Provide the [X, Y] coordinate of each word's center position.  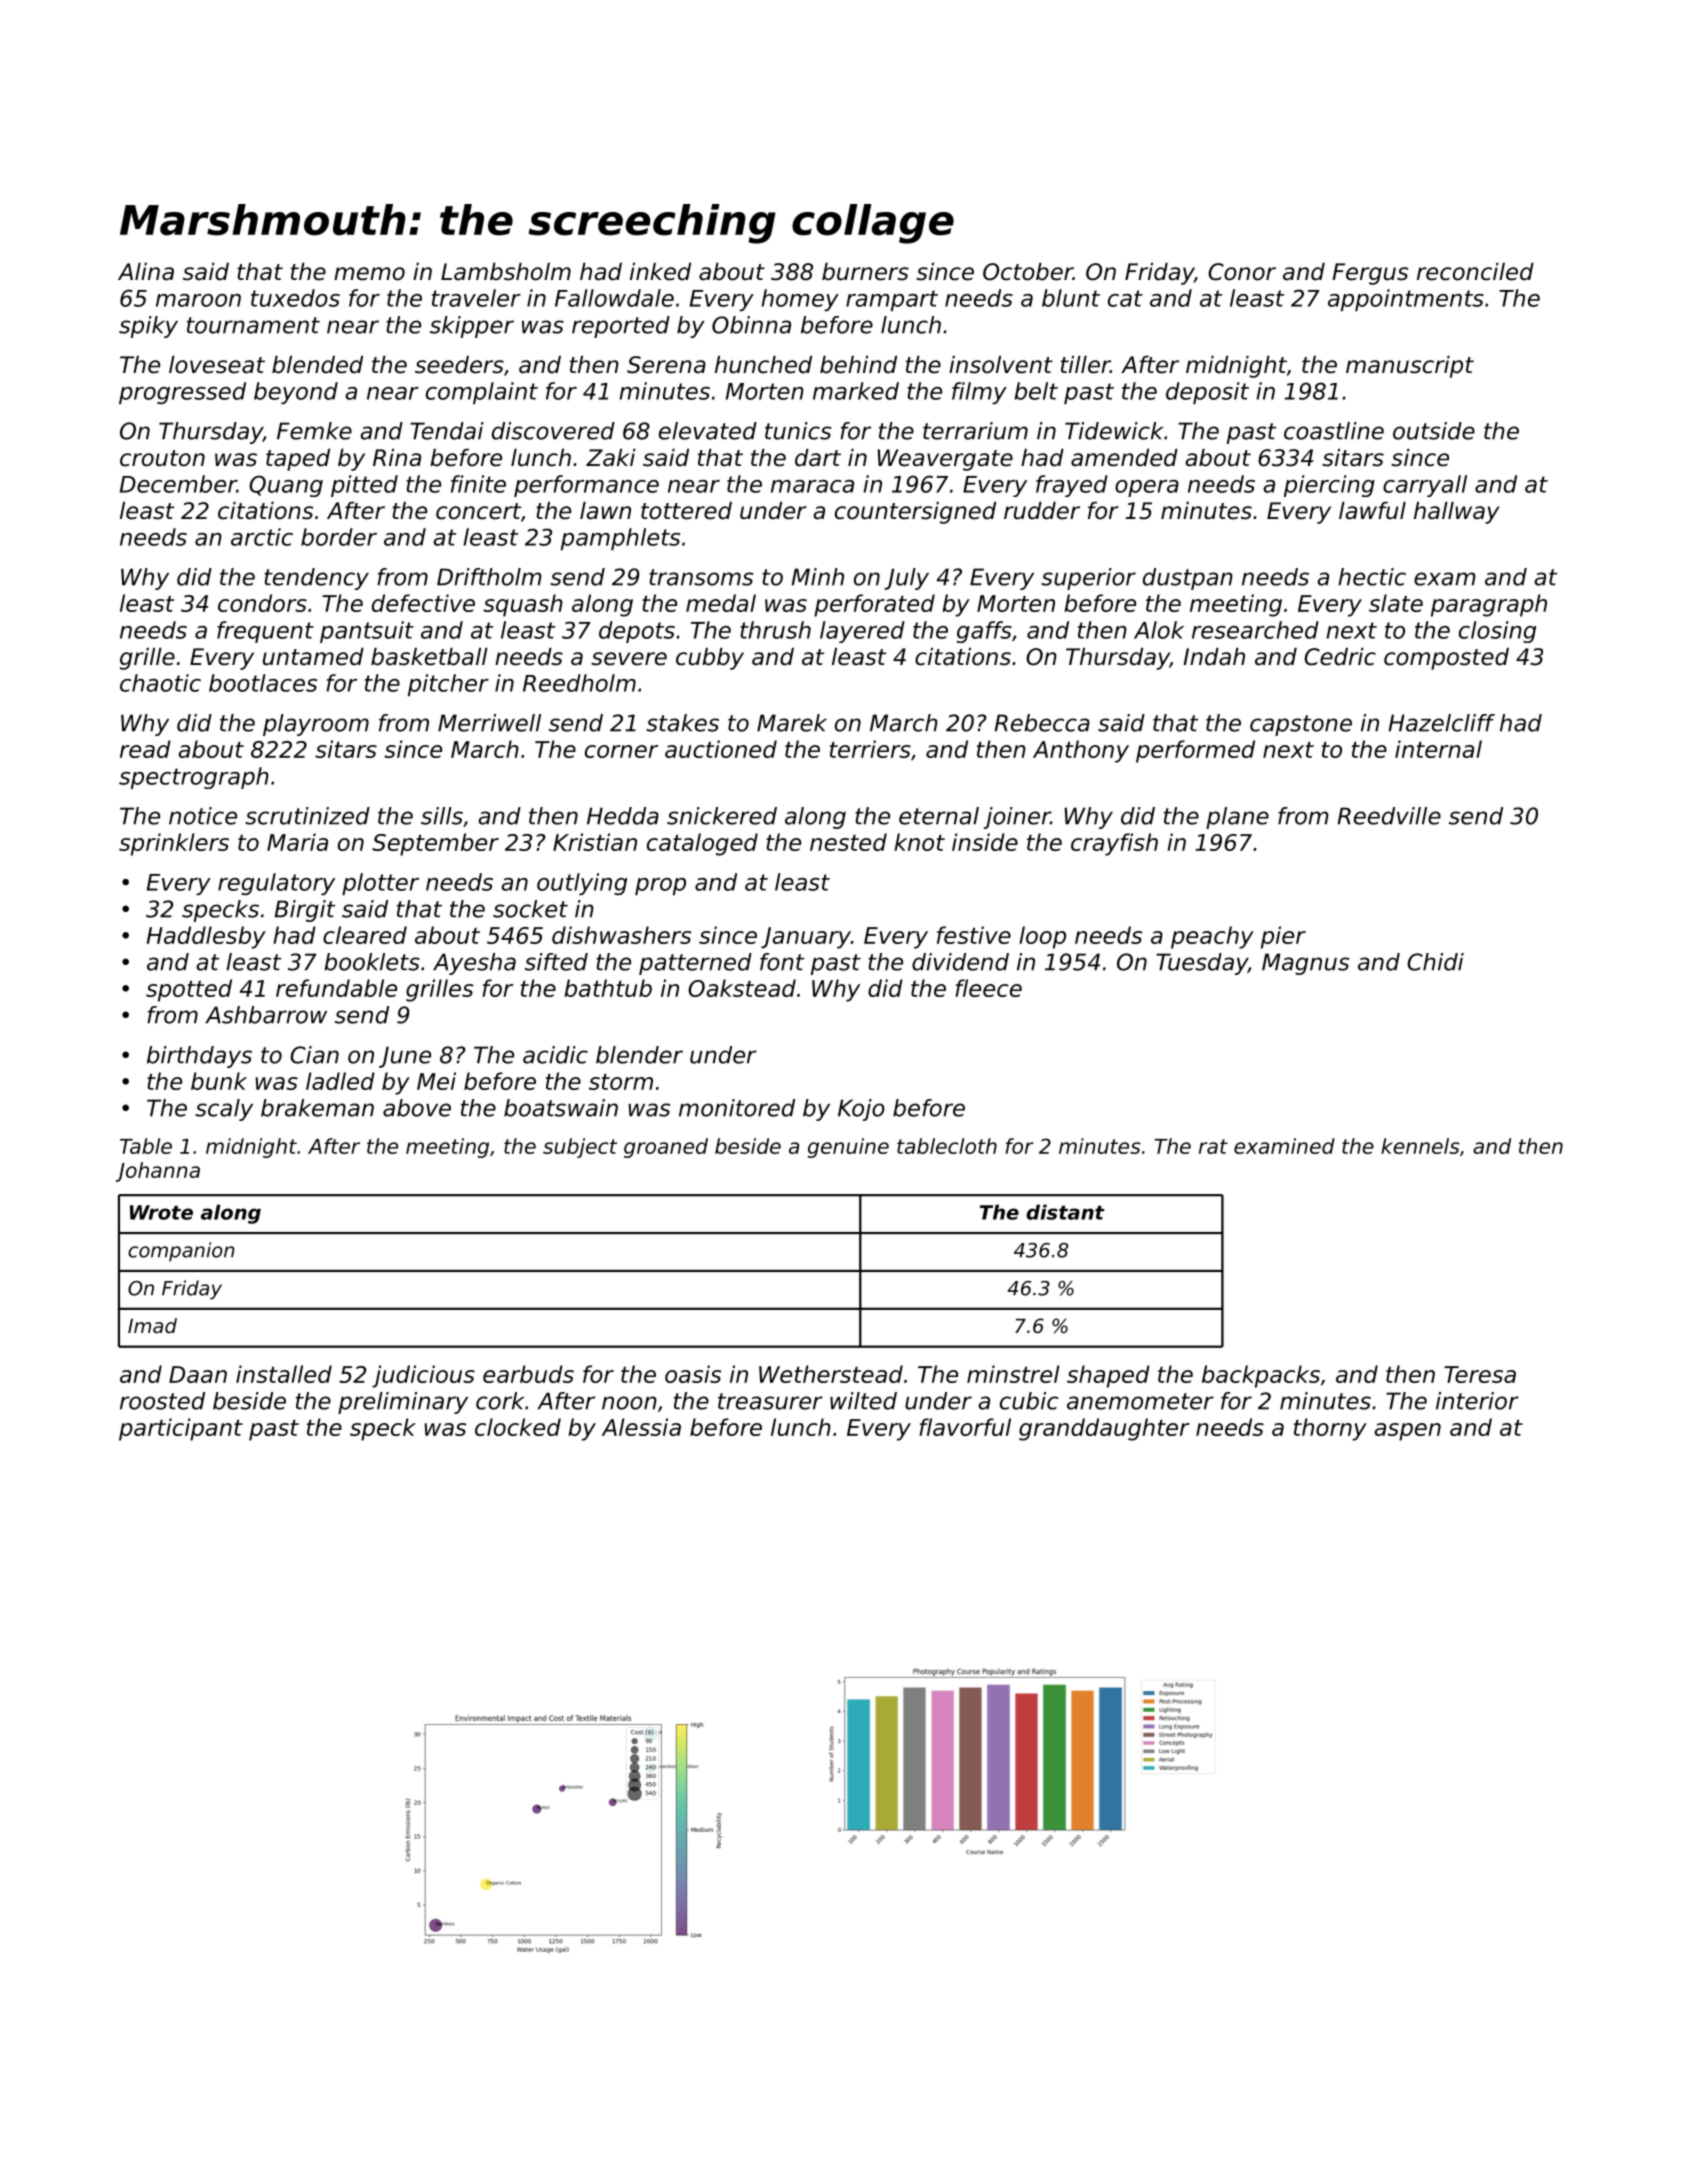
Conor [1242, 272]
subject [580, 1148]
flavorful [965, 1427]
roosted [162, 1401]
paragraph [1489, 605]
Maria [297, 842]
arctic [262, 537]
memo [369, 274]
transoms [701, 577]
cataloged [702, 844]
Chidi [1435, 962]
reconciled [1475, 272]
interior [1477, 1401]
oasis [693, 1374]
